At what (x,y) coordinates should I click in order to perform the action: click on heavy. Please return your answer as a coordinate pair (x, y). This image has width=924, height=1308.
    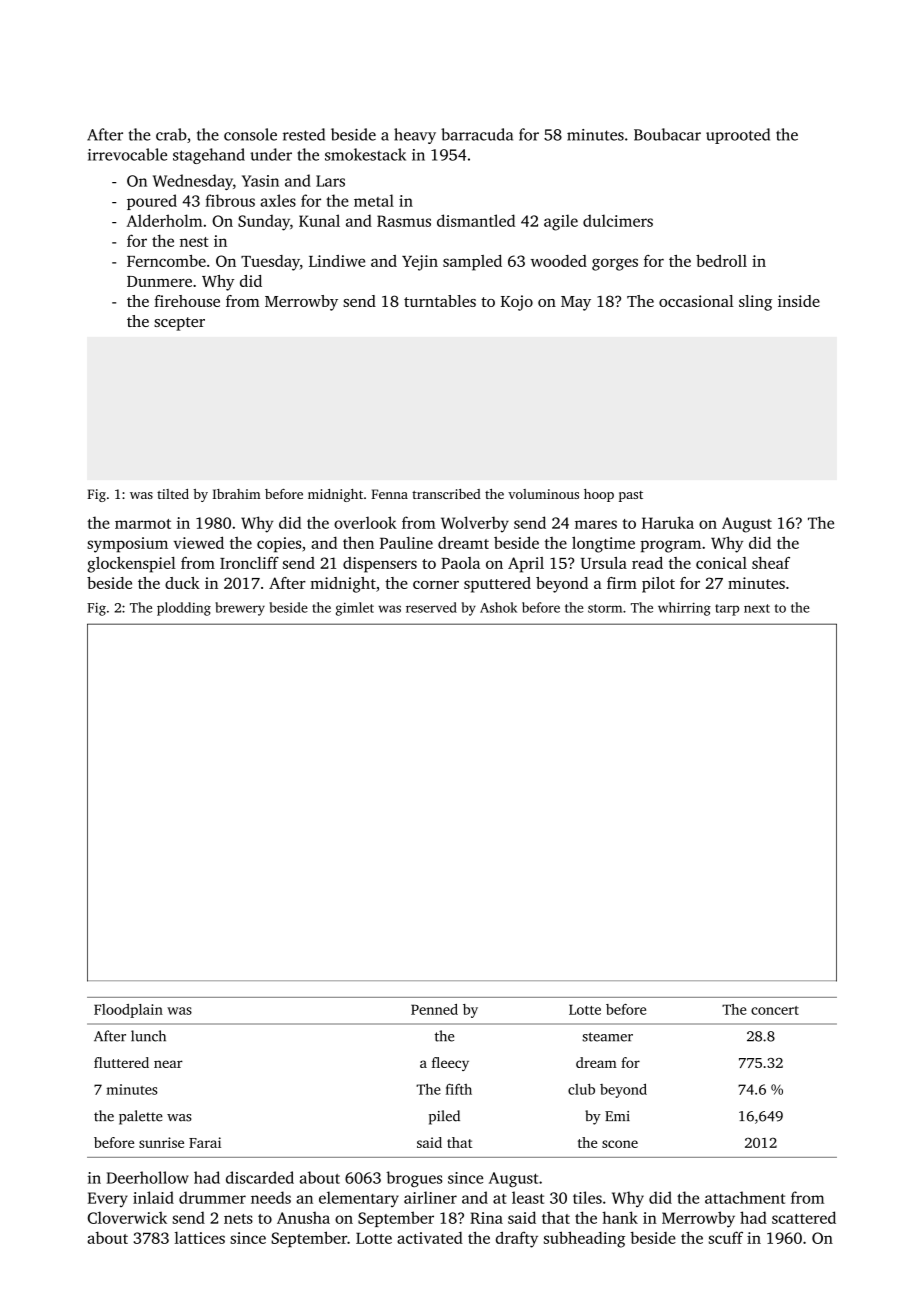
    Looking at the image, I should click on (415, 136).
